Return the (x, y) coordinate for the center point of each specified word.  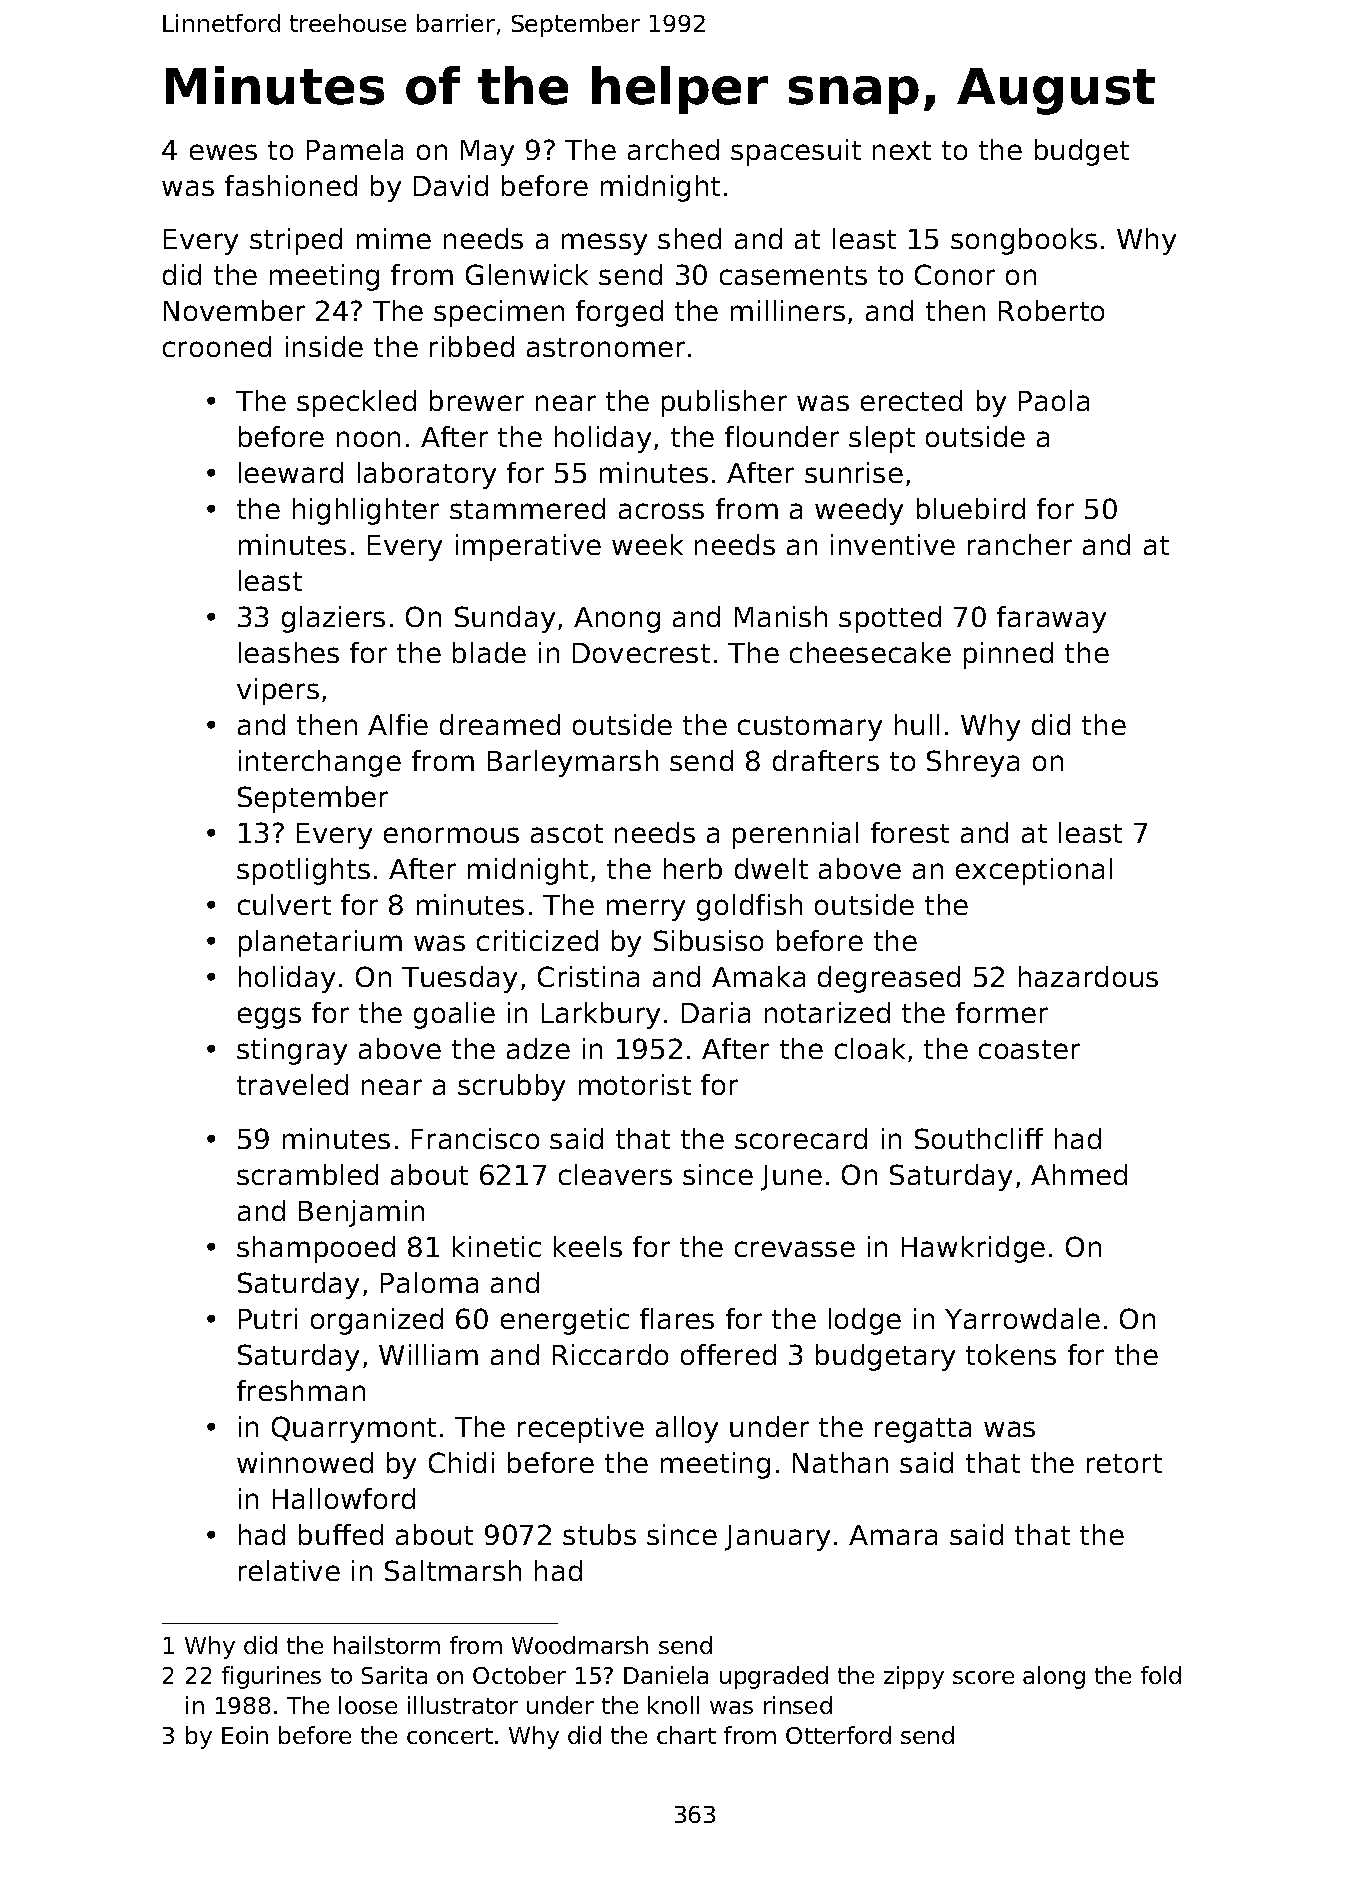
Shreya (973, 763)
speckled (356, 403)
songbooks (1024, 241)
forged (619, 313)
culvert (284, 904)
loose (368, 1705)
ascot (567, 833)
